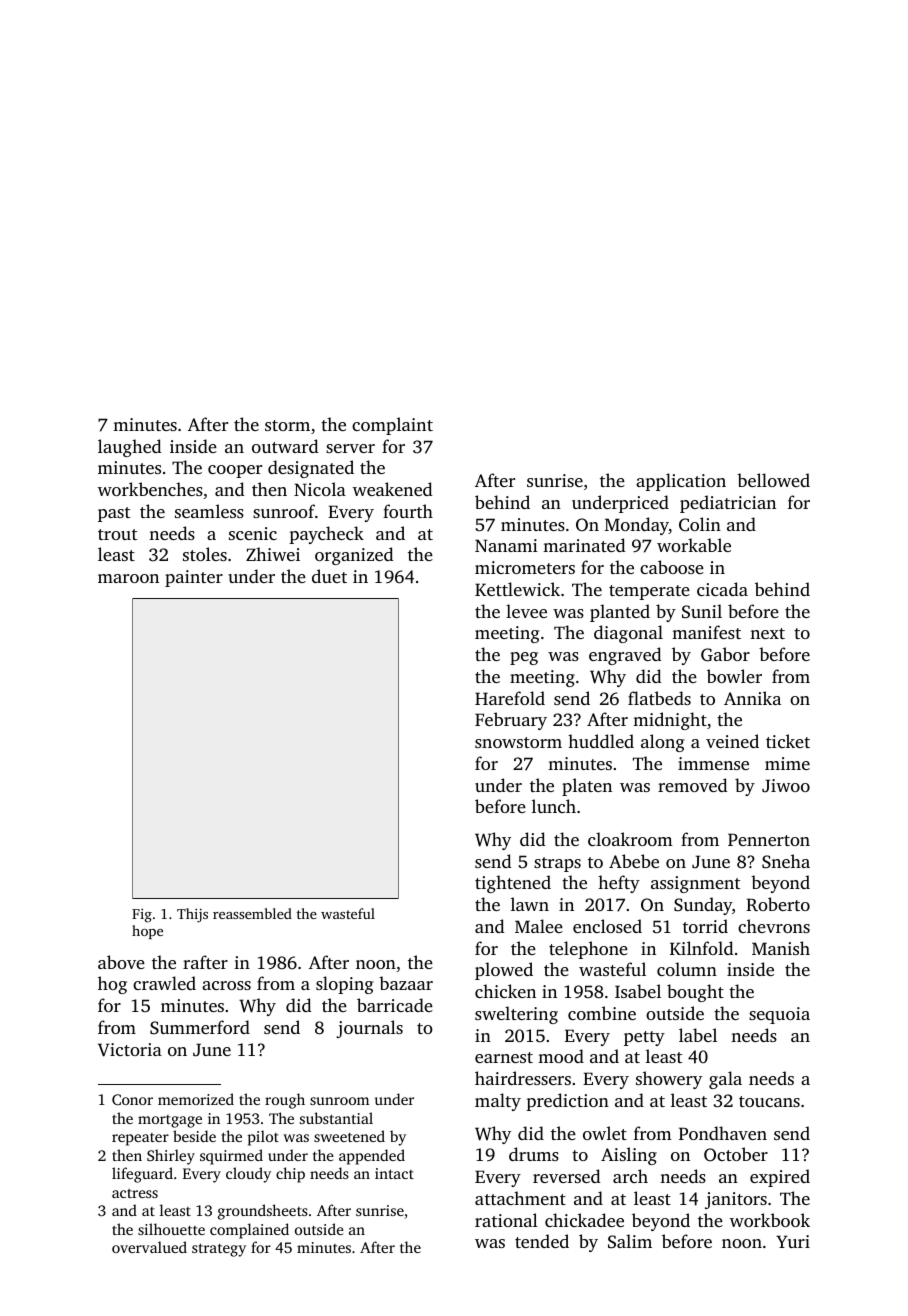 The height and width of the screenshot is (1316, 908). Describe the element at coordinates (681, 482) in the screenshot. I see `application` at that location.
